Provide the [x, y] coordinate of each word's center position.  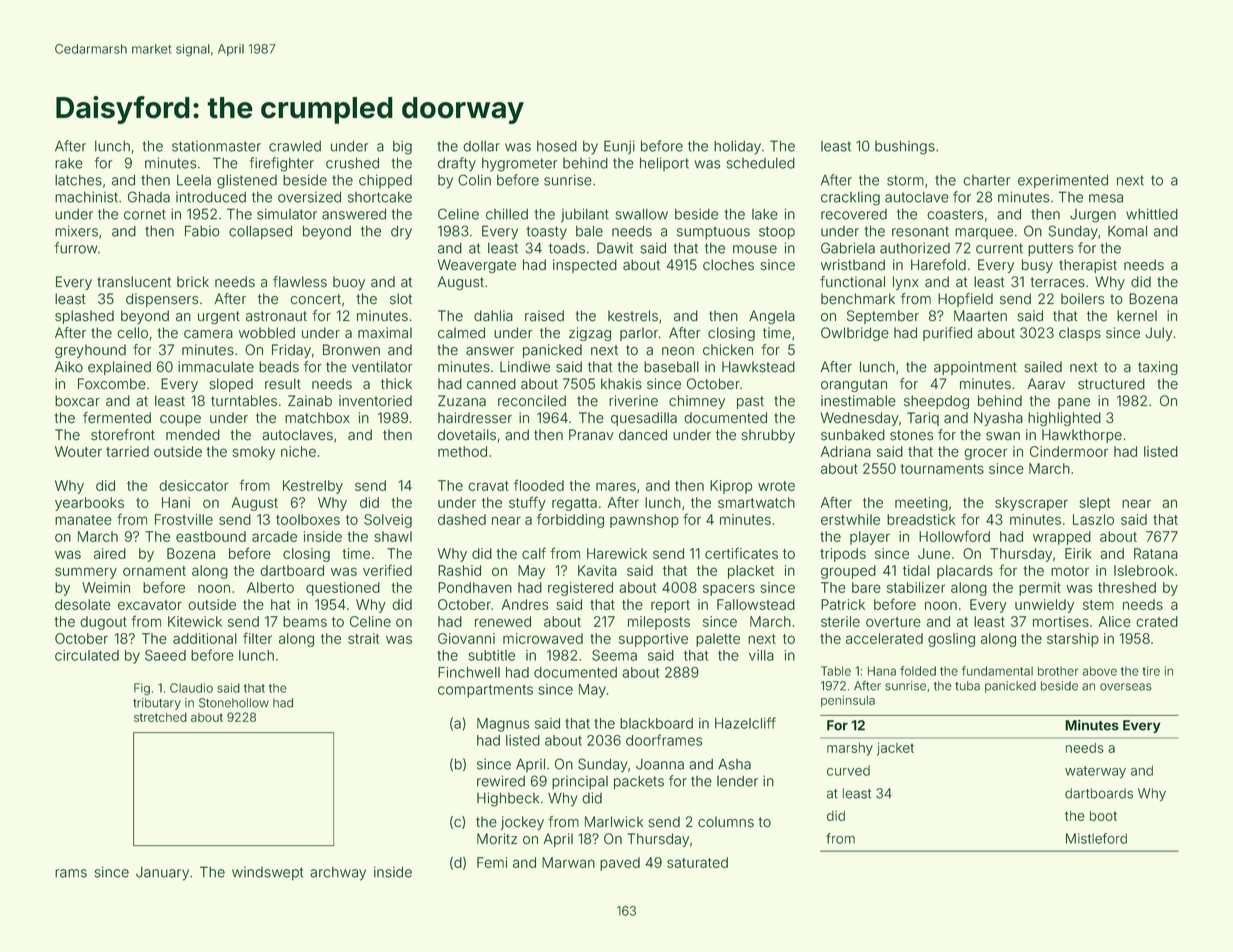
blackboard [656, 723]
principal [580, 782]
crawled [295, 146]
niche [298, 451]
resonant [920, 231]
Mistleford [1096, 838]
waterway [1095, 772]
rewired [501, 781]
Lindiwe [525, 367]
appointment [975, 368]
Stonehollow [234, 703]
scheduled [760, 163]
